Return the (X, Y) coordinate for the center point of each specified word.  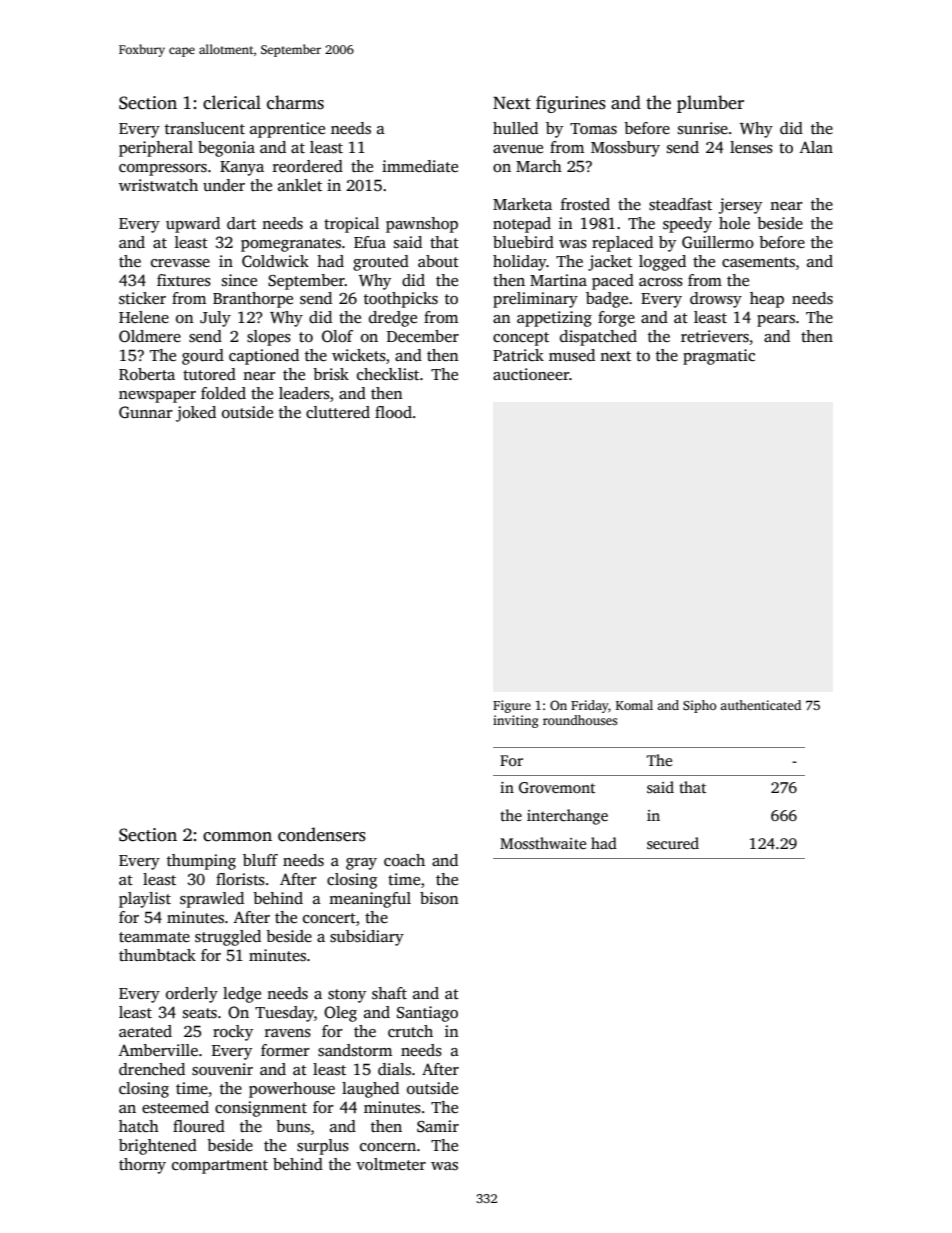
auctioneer (531, 374)
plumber (710, 104)
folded (223, 393)
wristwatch (158, 185)
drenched (152, 1069)
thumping (201, 862)
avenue (518, 149)
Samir (438, 1126)
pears (776, 321)
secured (673, 843)
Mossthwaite (543, 843)
